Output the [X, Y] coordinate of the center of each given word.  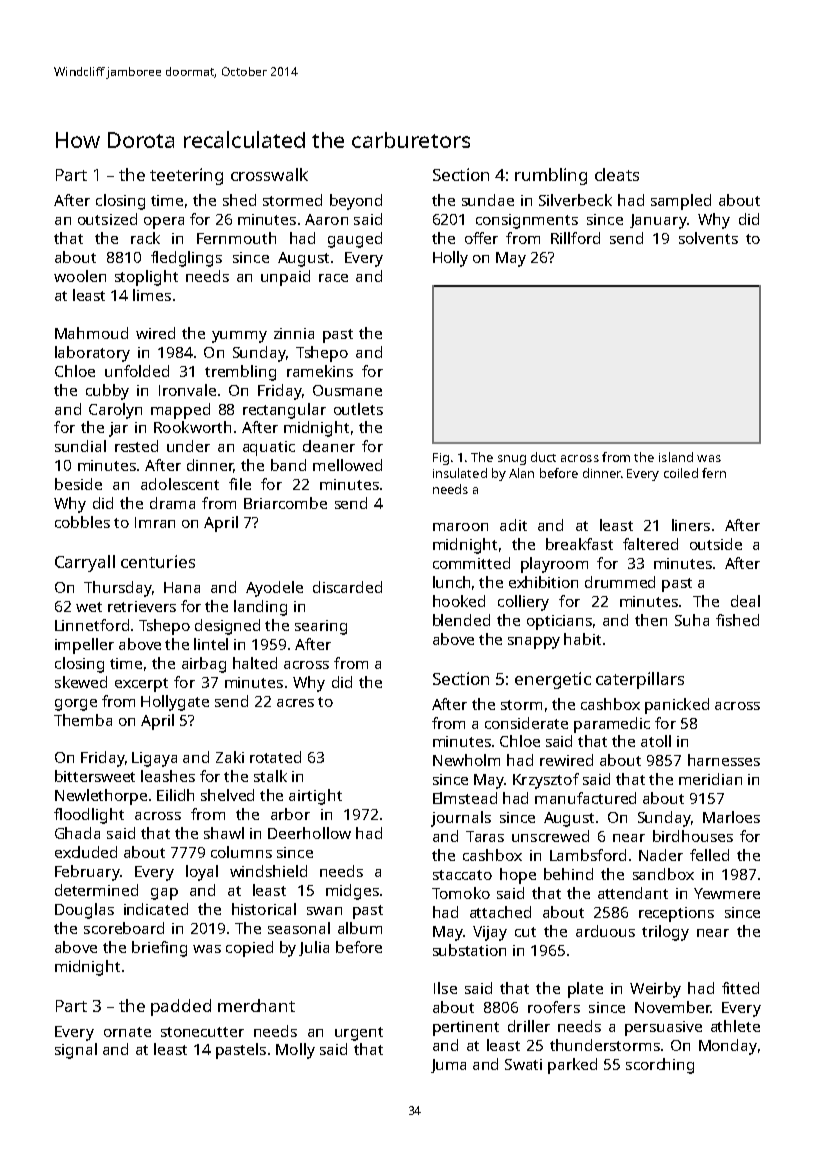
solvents [708, 238]
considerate [526, 723]
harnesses [724, 760]
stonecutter [202, 1032]
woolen [80, 276]
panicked [677, 706]
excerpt [141, 685]
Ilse [445, 988]
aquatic [269, 448]
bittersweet [95, 776]
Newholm [466, 760]
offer [481, 238]
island [676, 457]
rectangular [284, 411]
